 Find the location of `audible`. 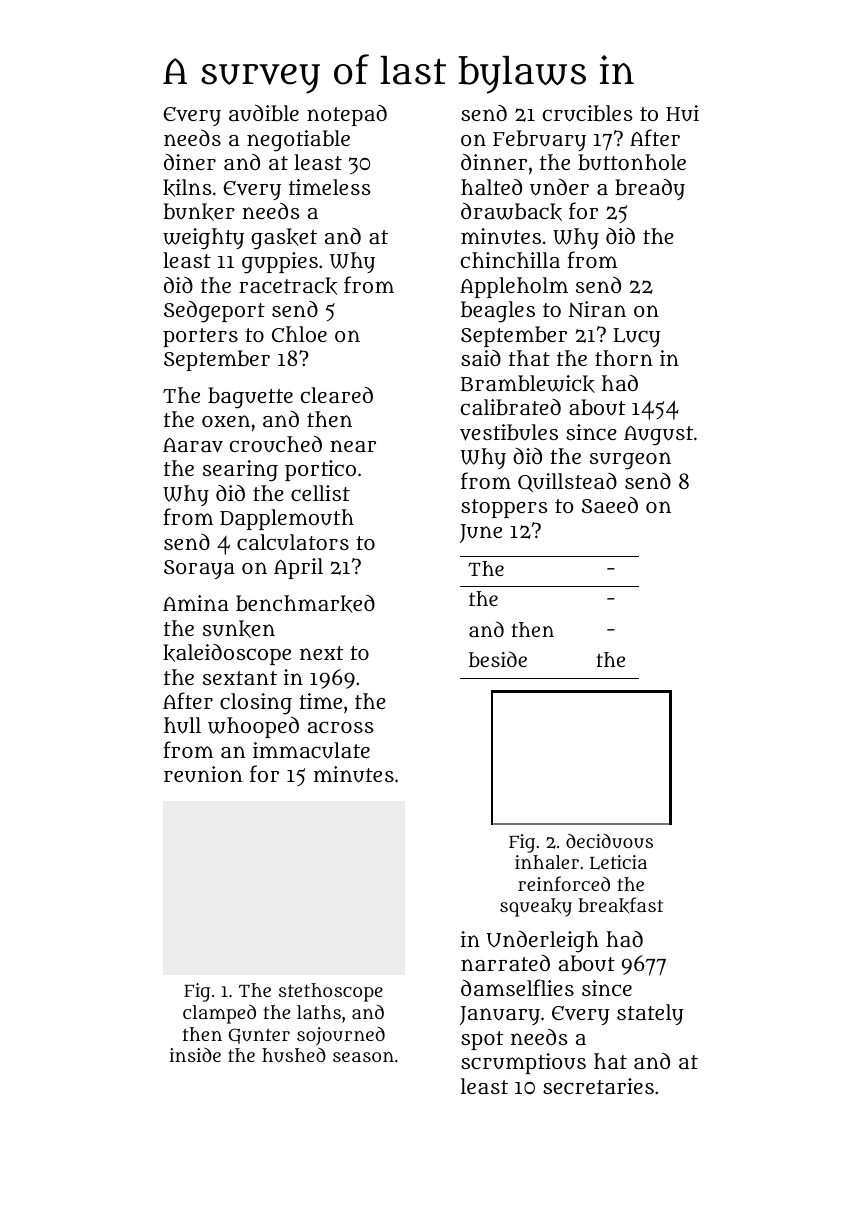

audible is located at coordinates (264, 113).
